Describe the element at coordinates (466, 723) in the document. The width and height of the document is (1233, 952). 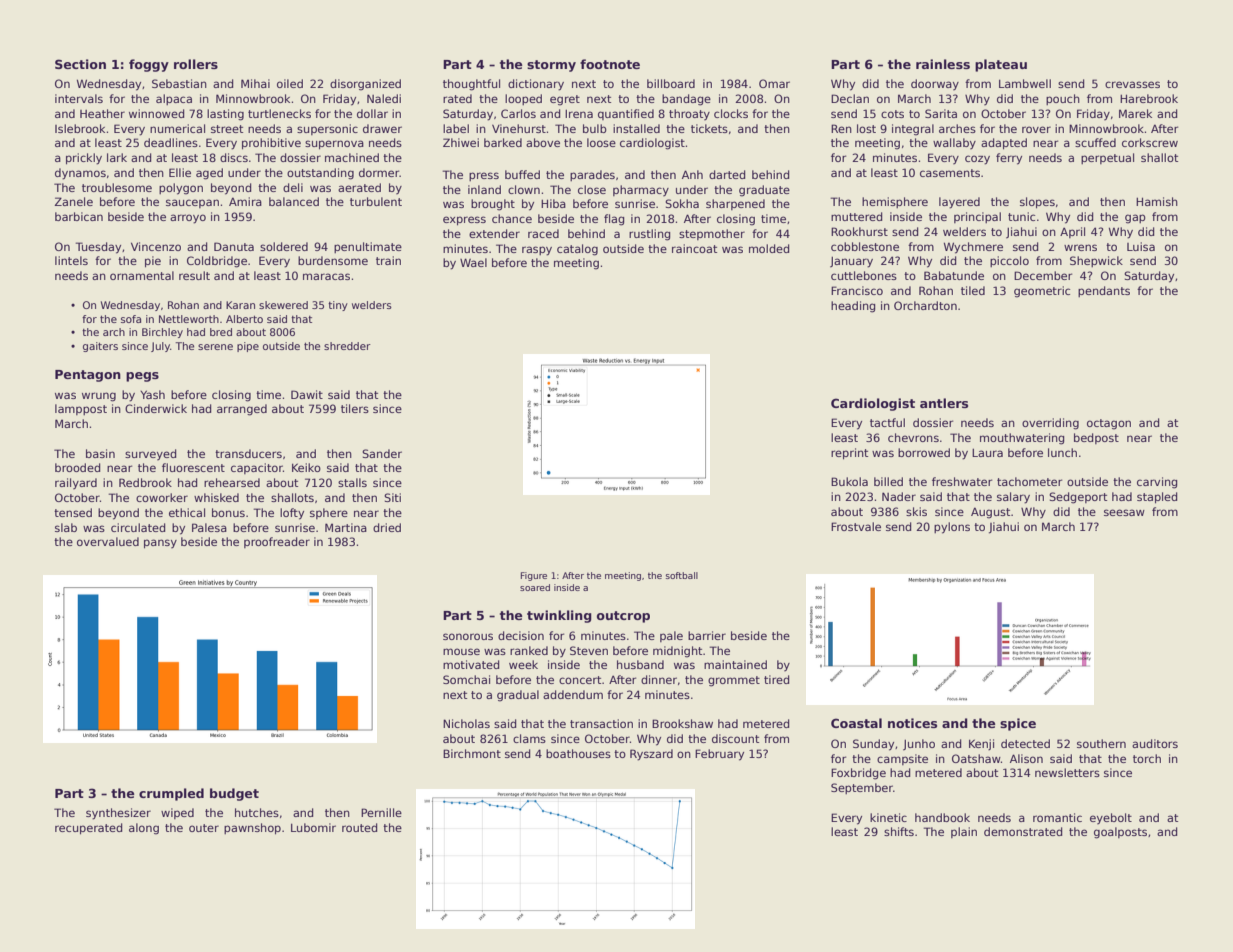
I see `Nicholas` at that location.
